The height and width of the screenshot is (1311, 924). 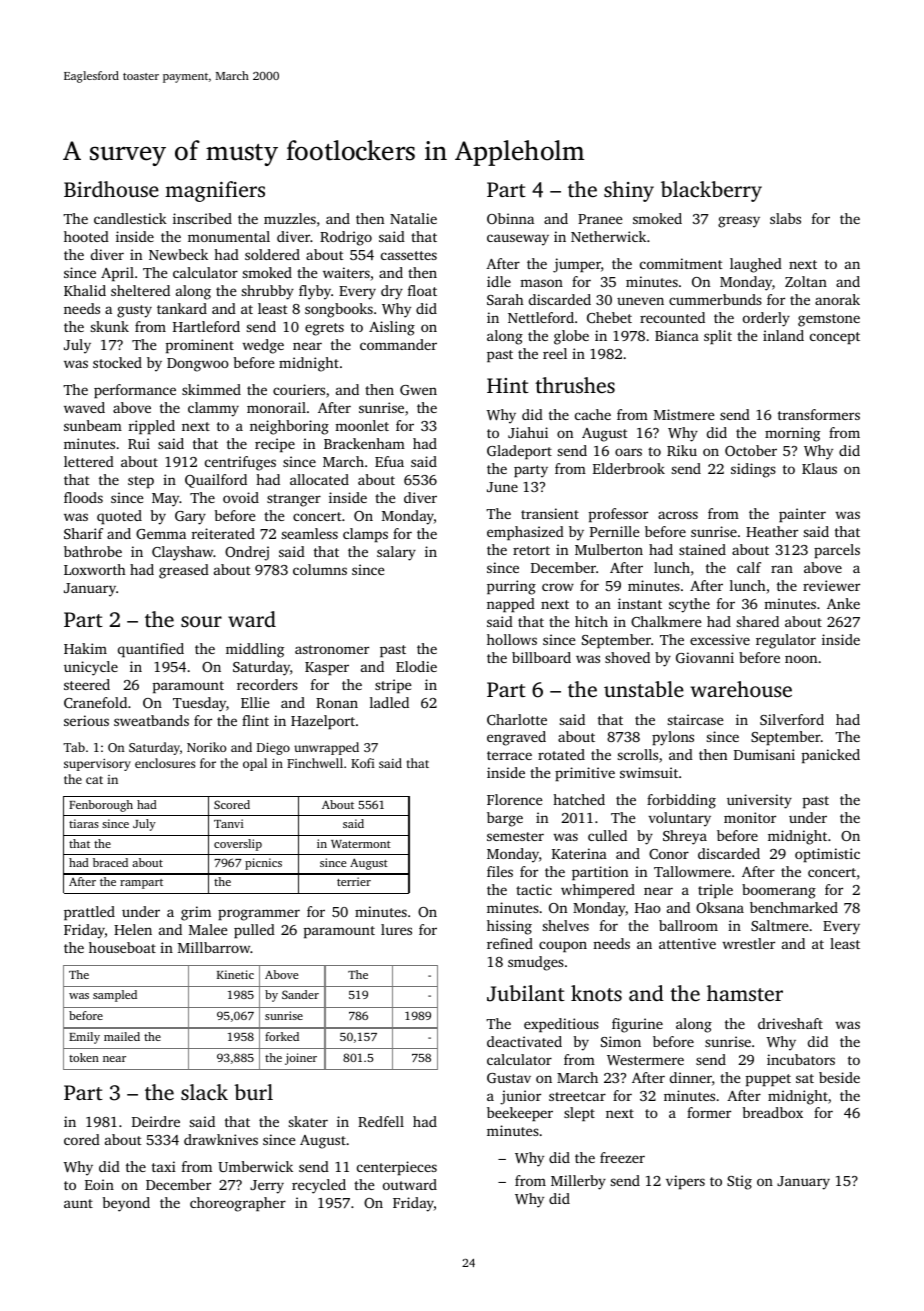 I want to click on shiny, so click(x=629, y=191).
